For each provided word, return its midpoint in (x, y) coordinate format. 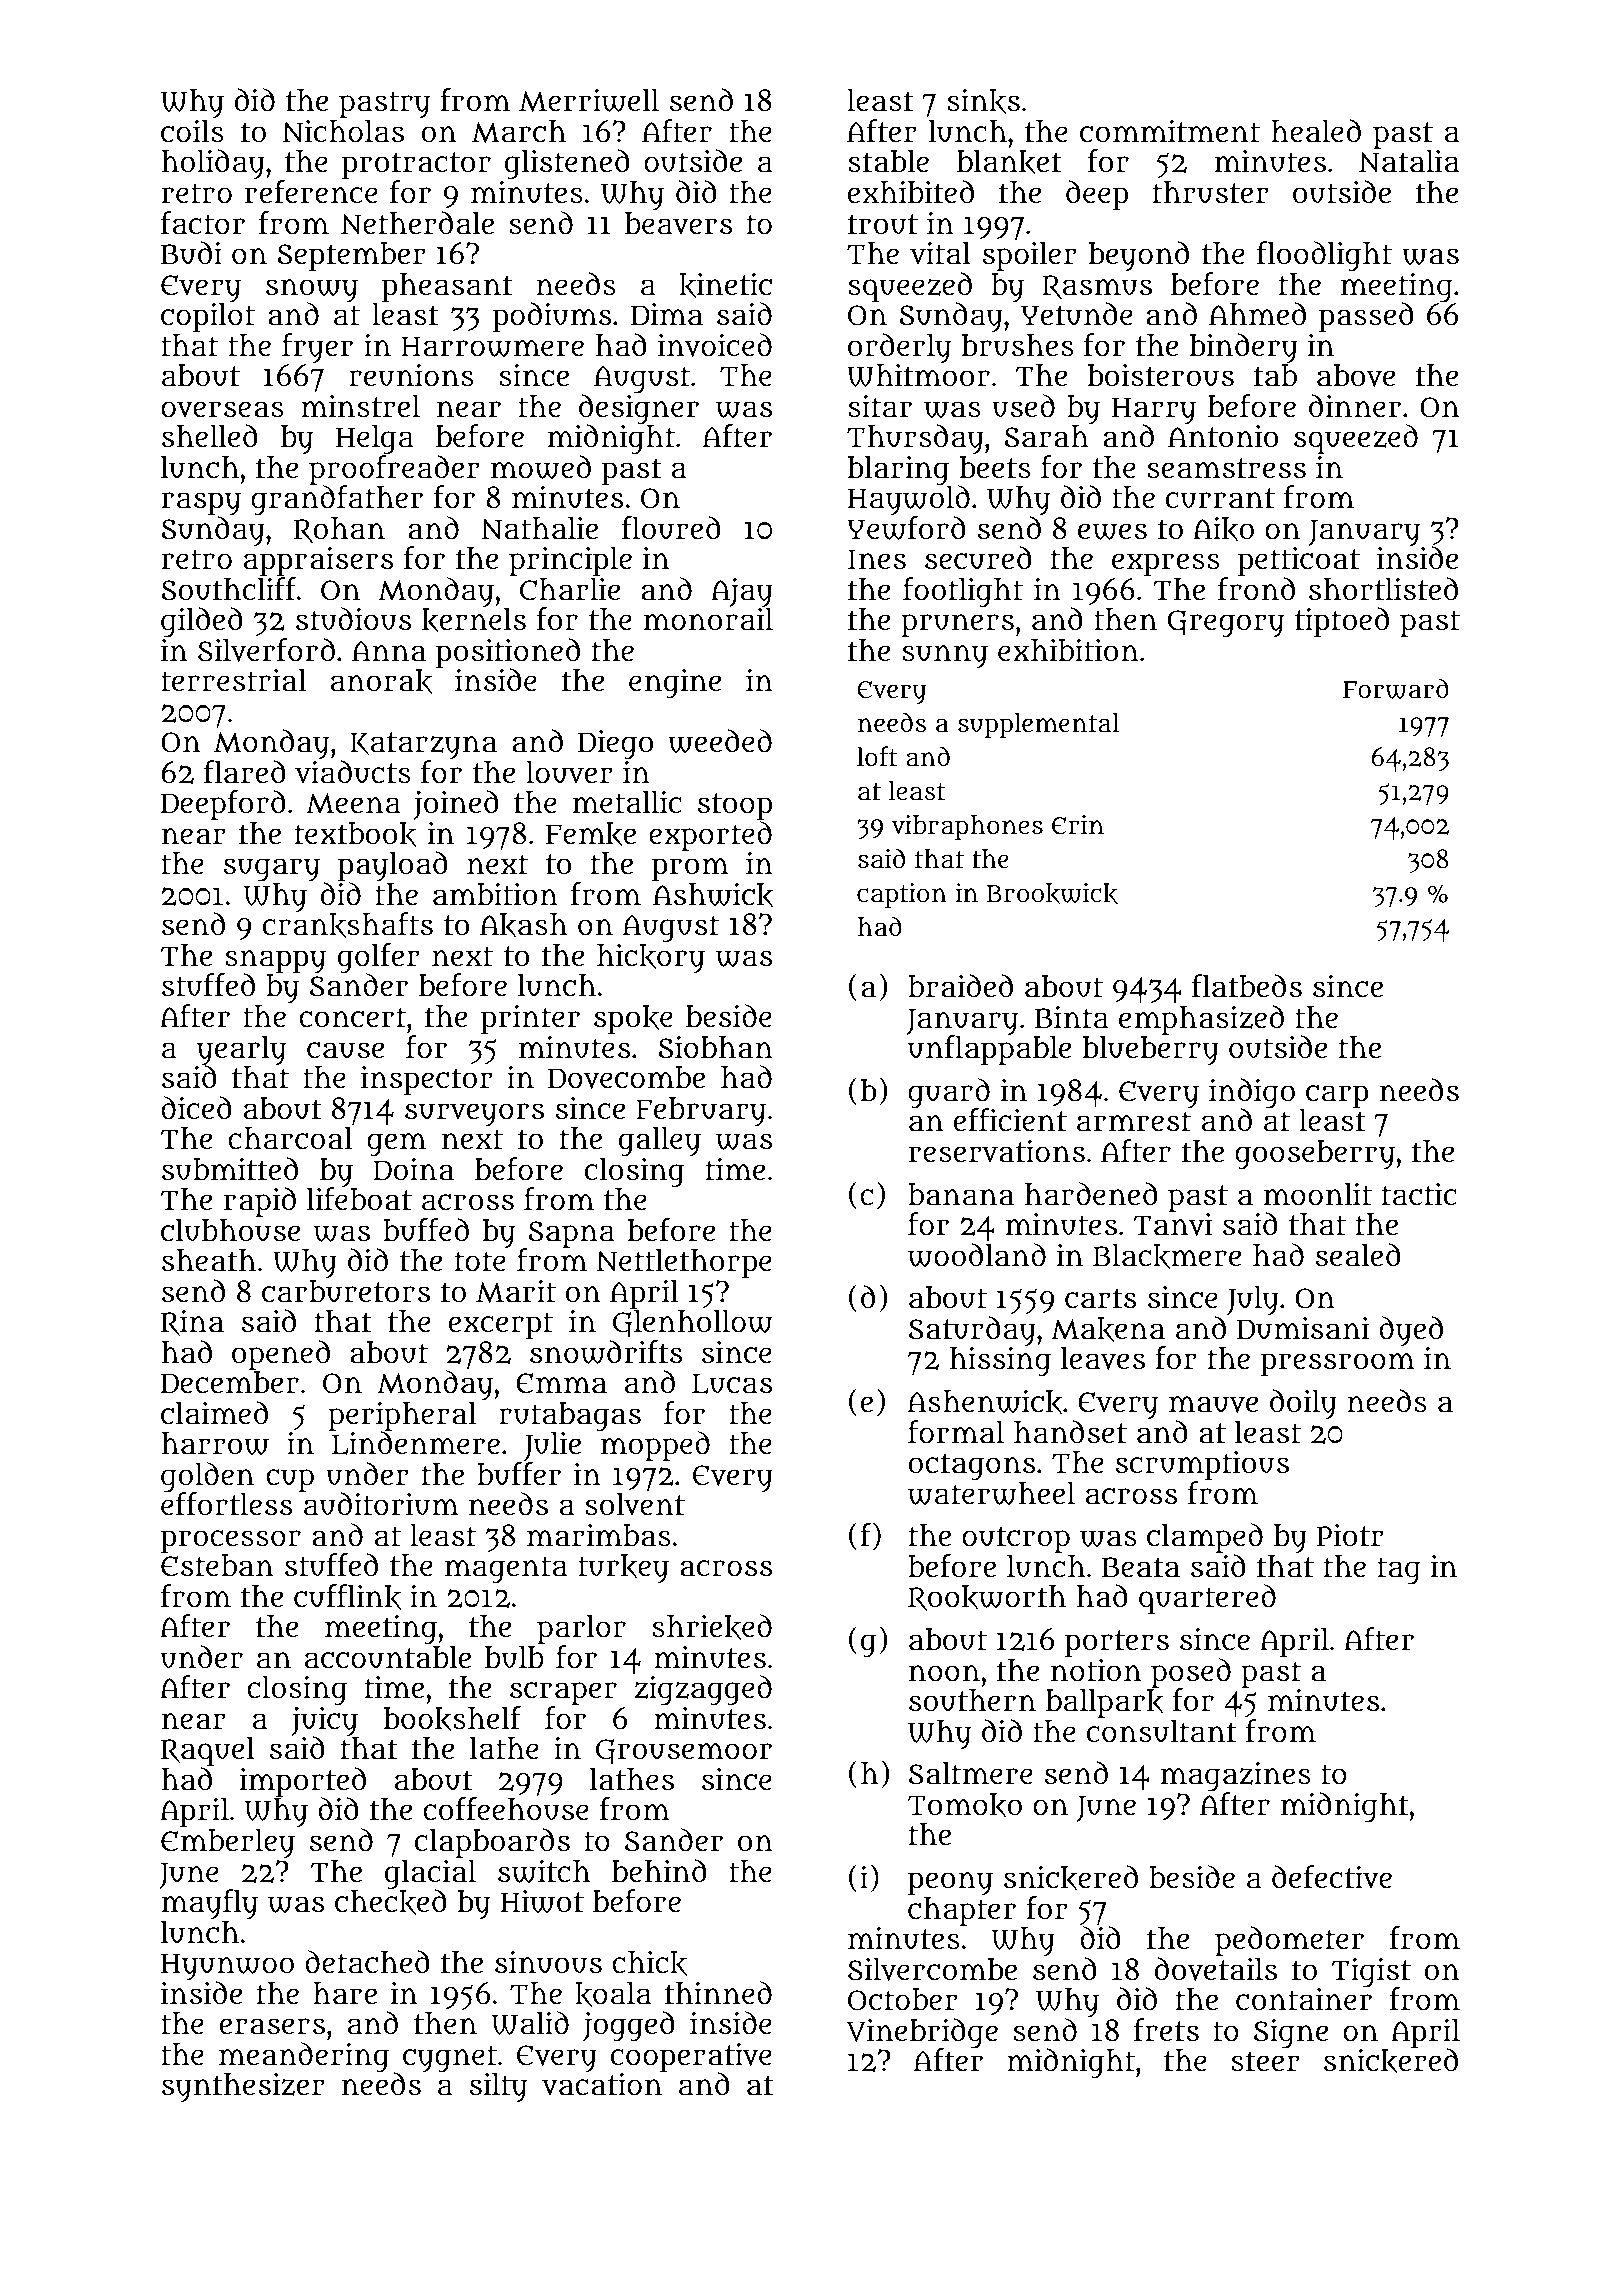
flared (245, 772)
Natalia (1409, 161)
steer (1265, 2061)
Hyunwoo (227, 1966)
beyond (1139, 256)
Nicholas (343, 131)
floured (671, 528)
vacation (602, 2084)
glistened (567, 164)
